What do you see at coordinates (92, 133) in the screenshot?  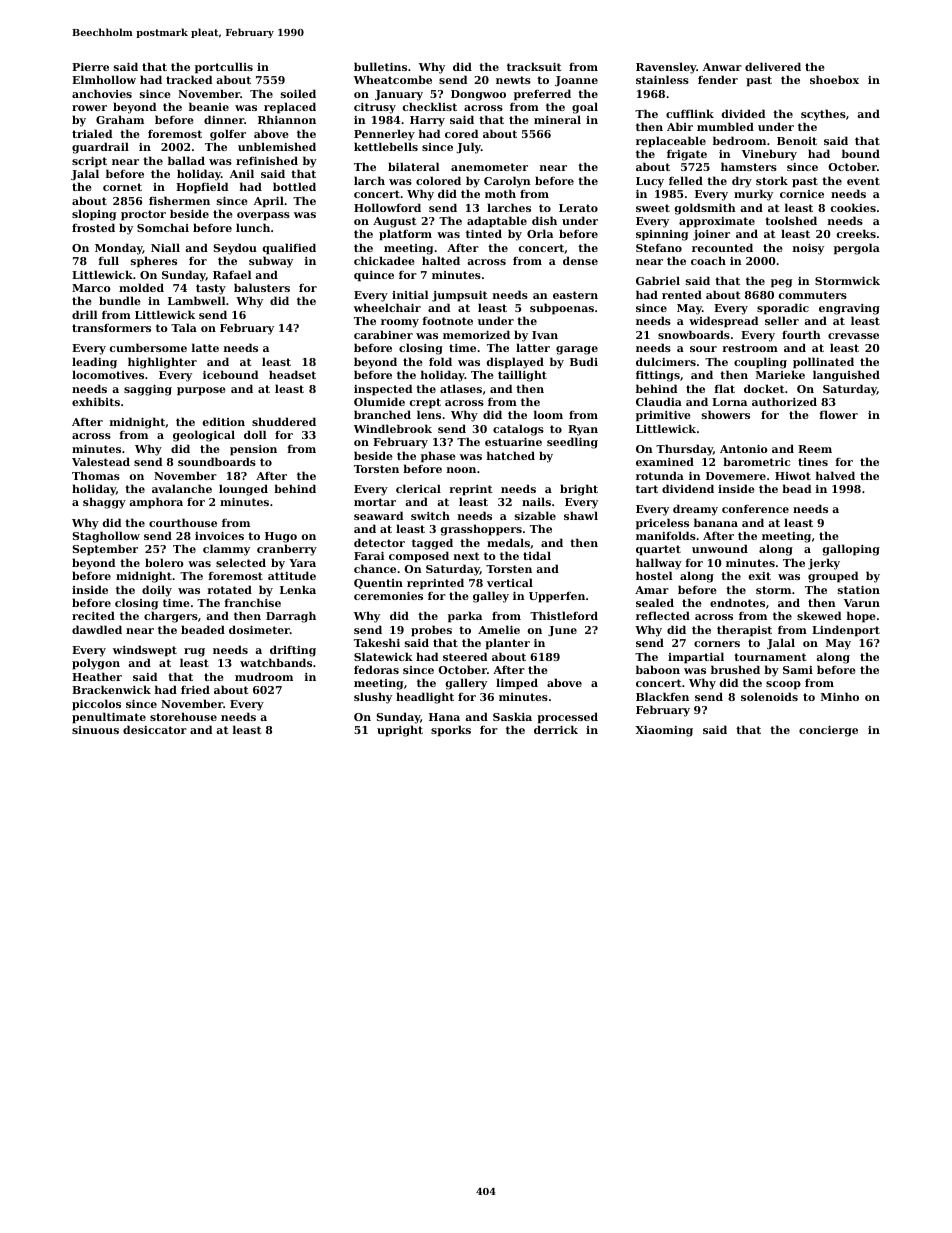 I see `trialed` at bounding box center [92, 133].
